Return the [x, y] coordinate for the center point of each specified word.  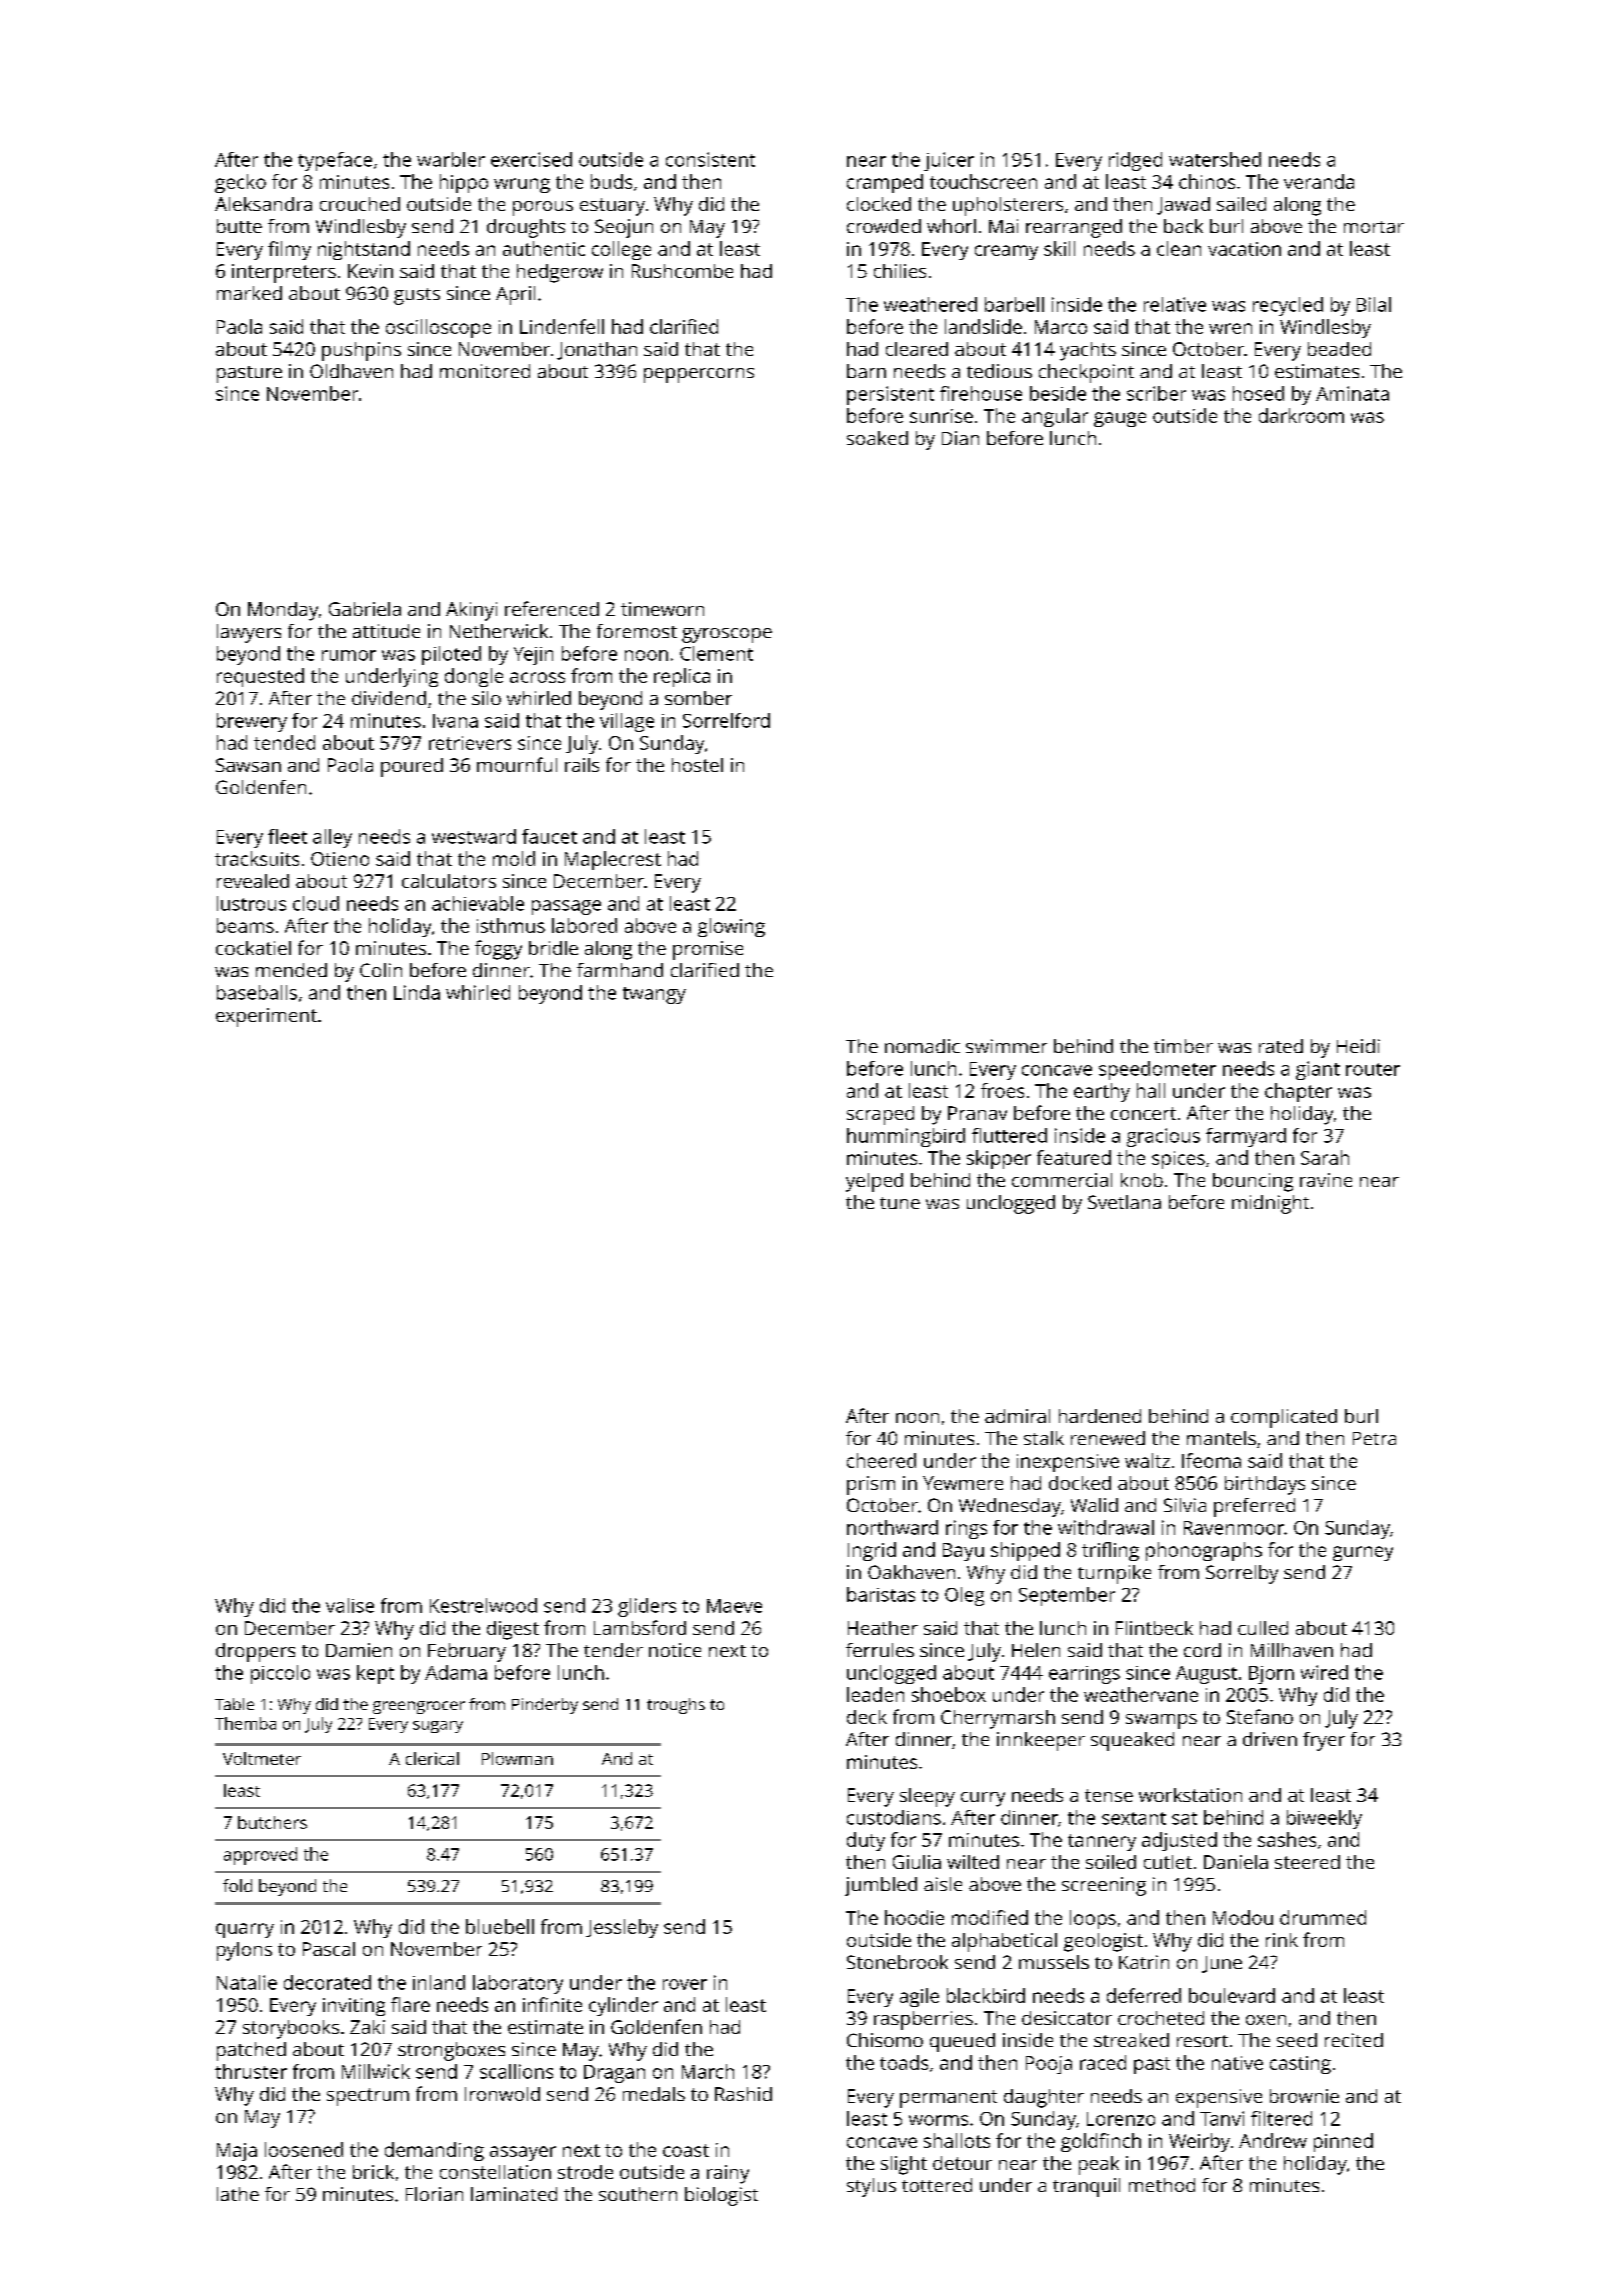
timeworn [662, 609]
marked [249, 293]
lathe [238, 2194]
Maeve [734, 1606]
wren [1230, 328]
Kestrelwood [483, 1605]
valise [350, 1605]
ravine [1326, 1180]
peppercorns [699, 375]
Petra [1374, 1438]
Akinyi [471, 611]
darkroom [1301, 415]
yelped [874, 1182]
